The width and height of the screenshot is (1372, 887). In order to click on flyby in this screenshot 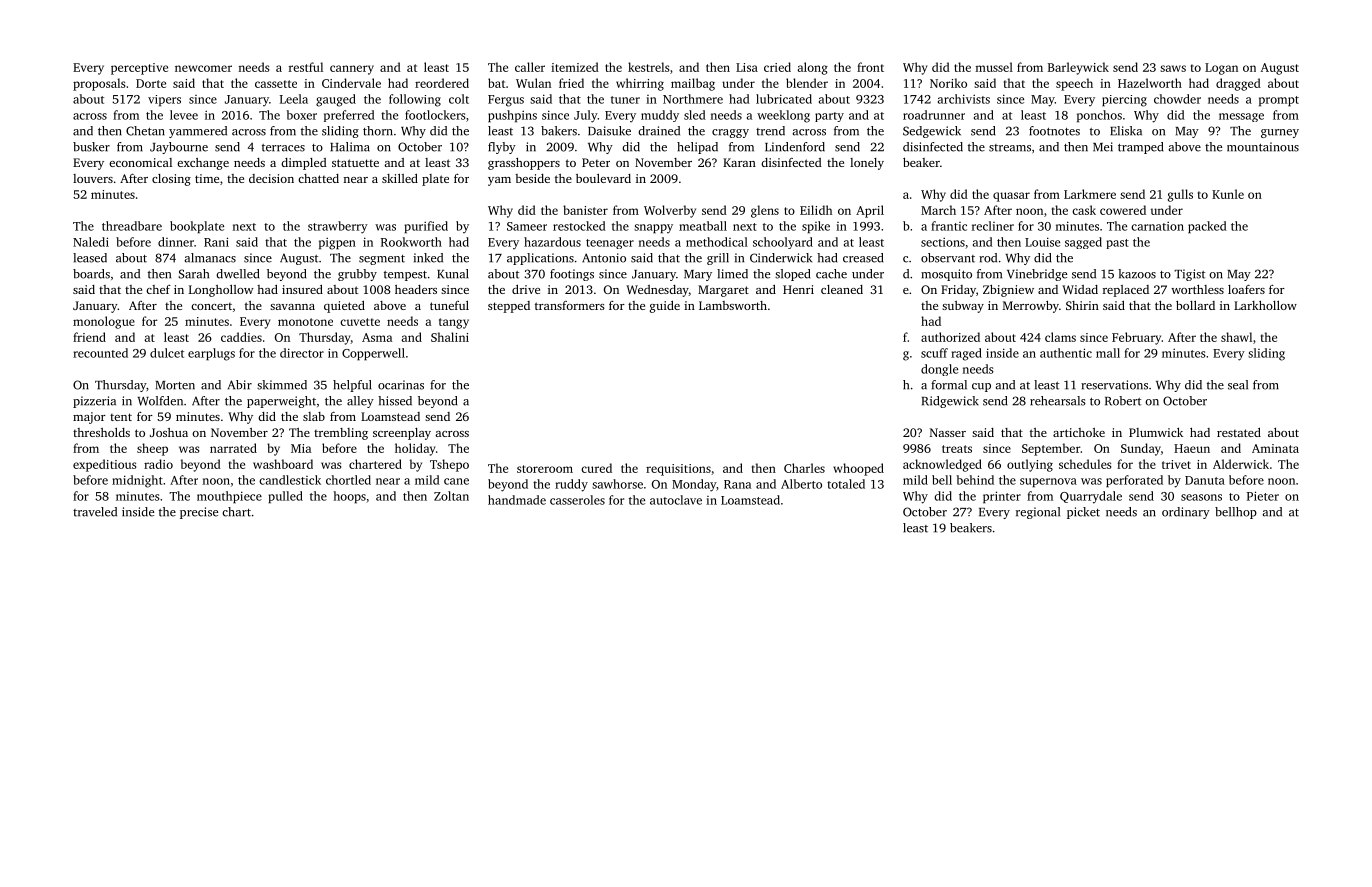, I will do `click(502, 148)`.
